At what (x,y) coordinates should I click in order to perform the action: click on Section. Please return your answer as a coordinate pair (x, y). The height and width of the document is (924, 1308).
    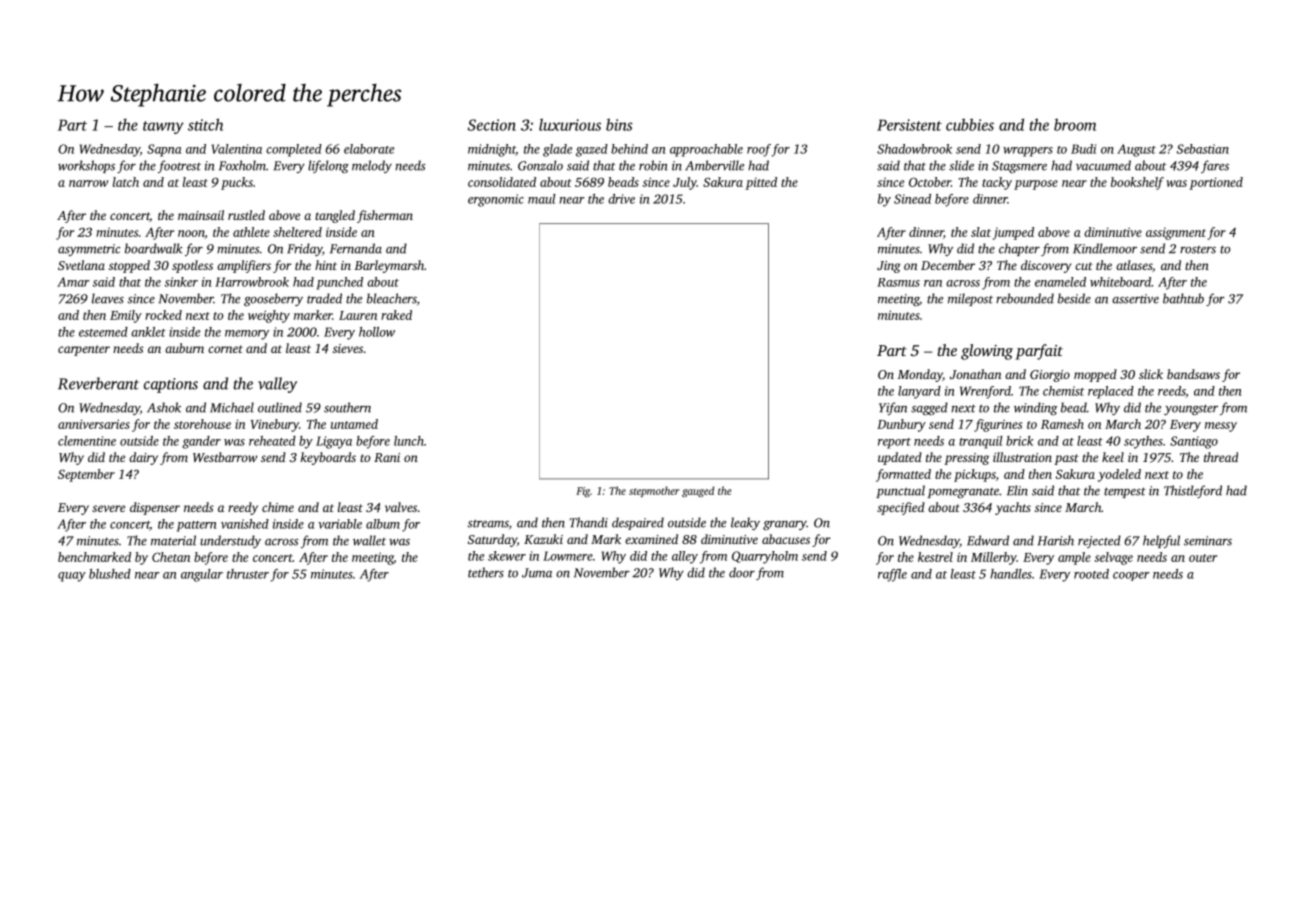
    Looking at the image, I should click on (492, 125).
